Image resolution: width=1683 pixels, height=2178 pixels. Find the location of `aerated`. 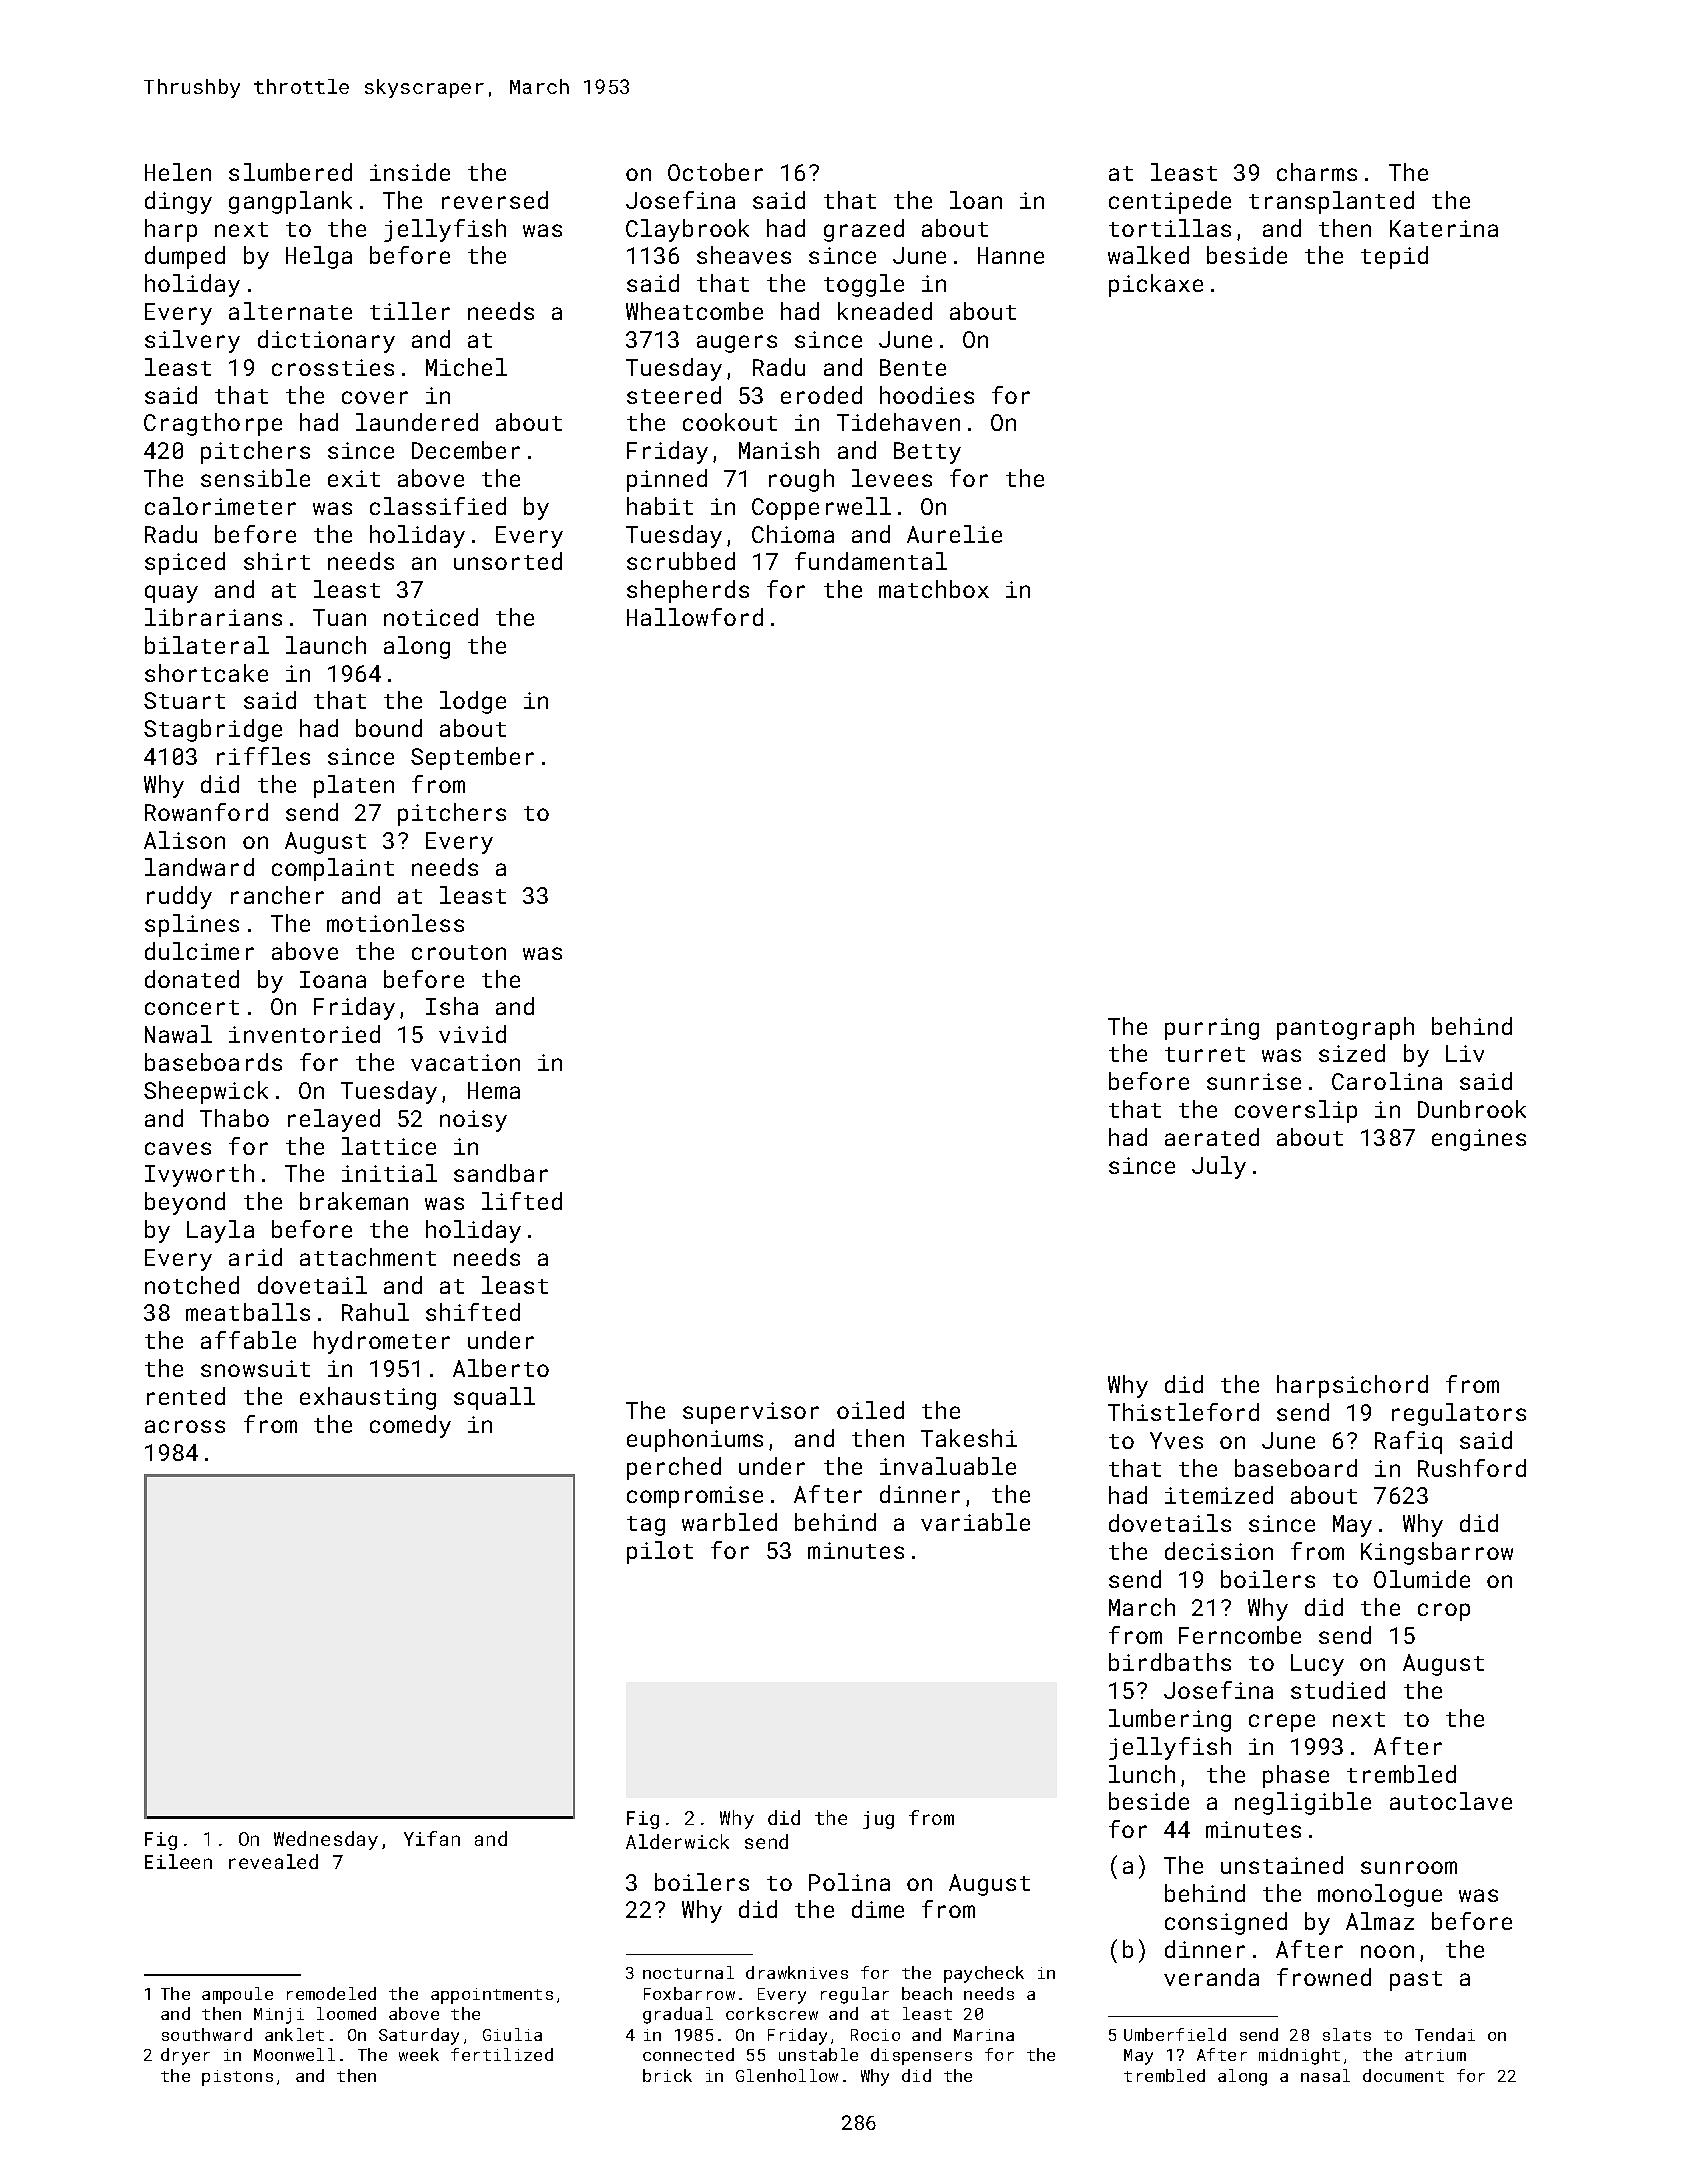

aerated is located at coordinates (1212, 1137).
